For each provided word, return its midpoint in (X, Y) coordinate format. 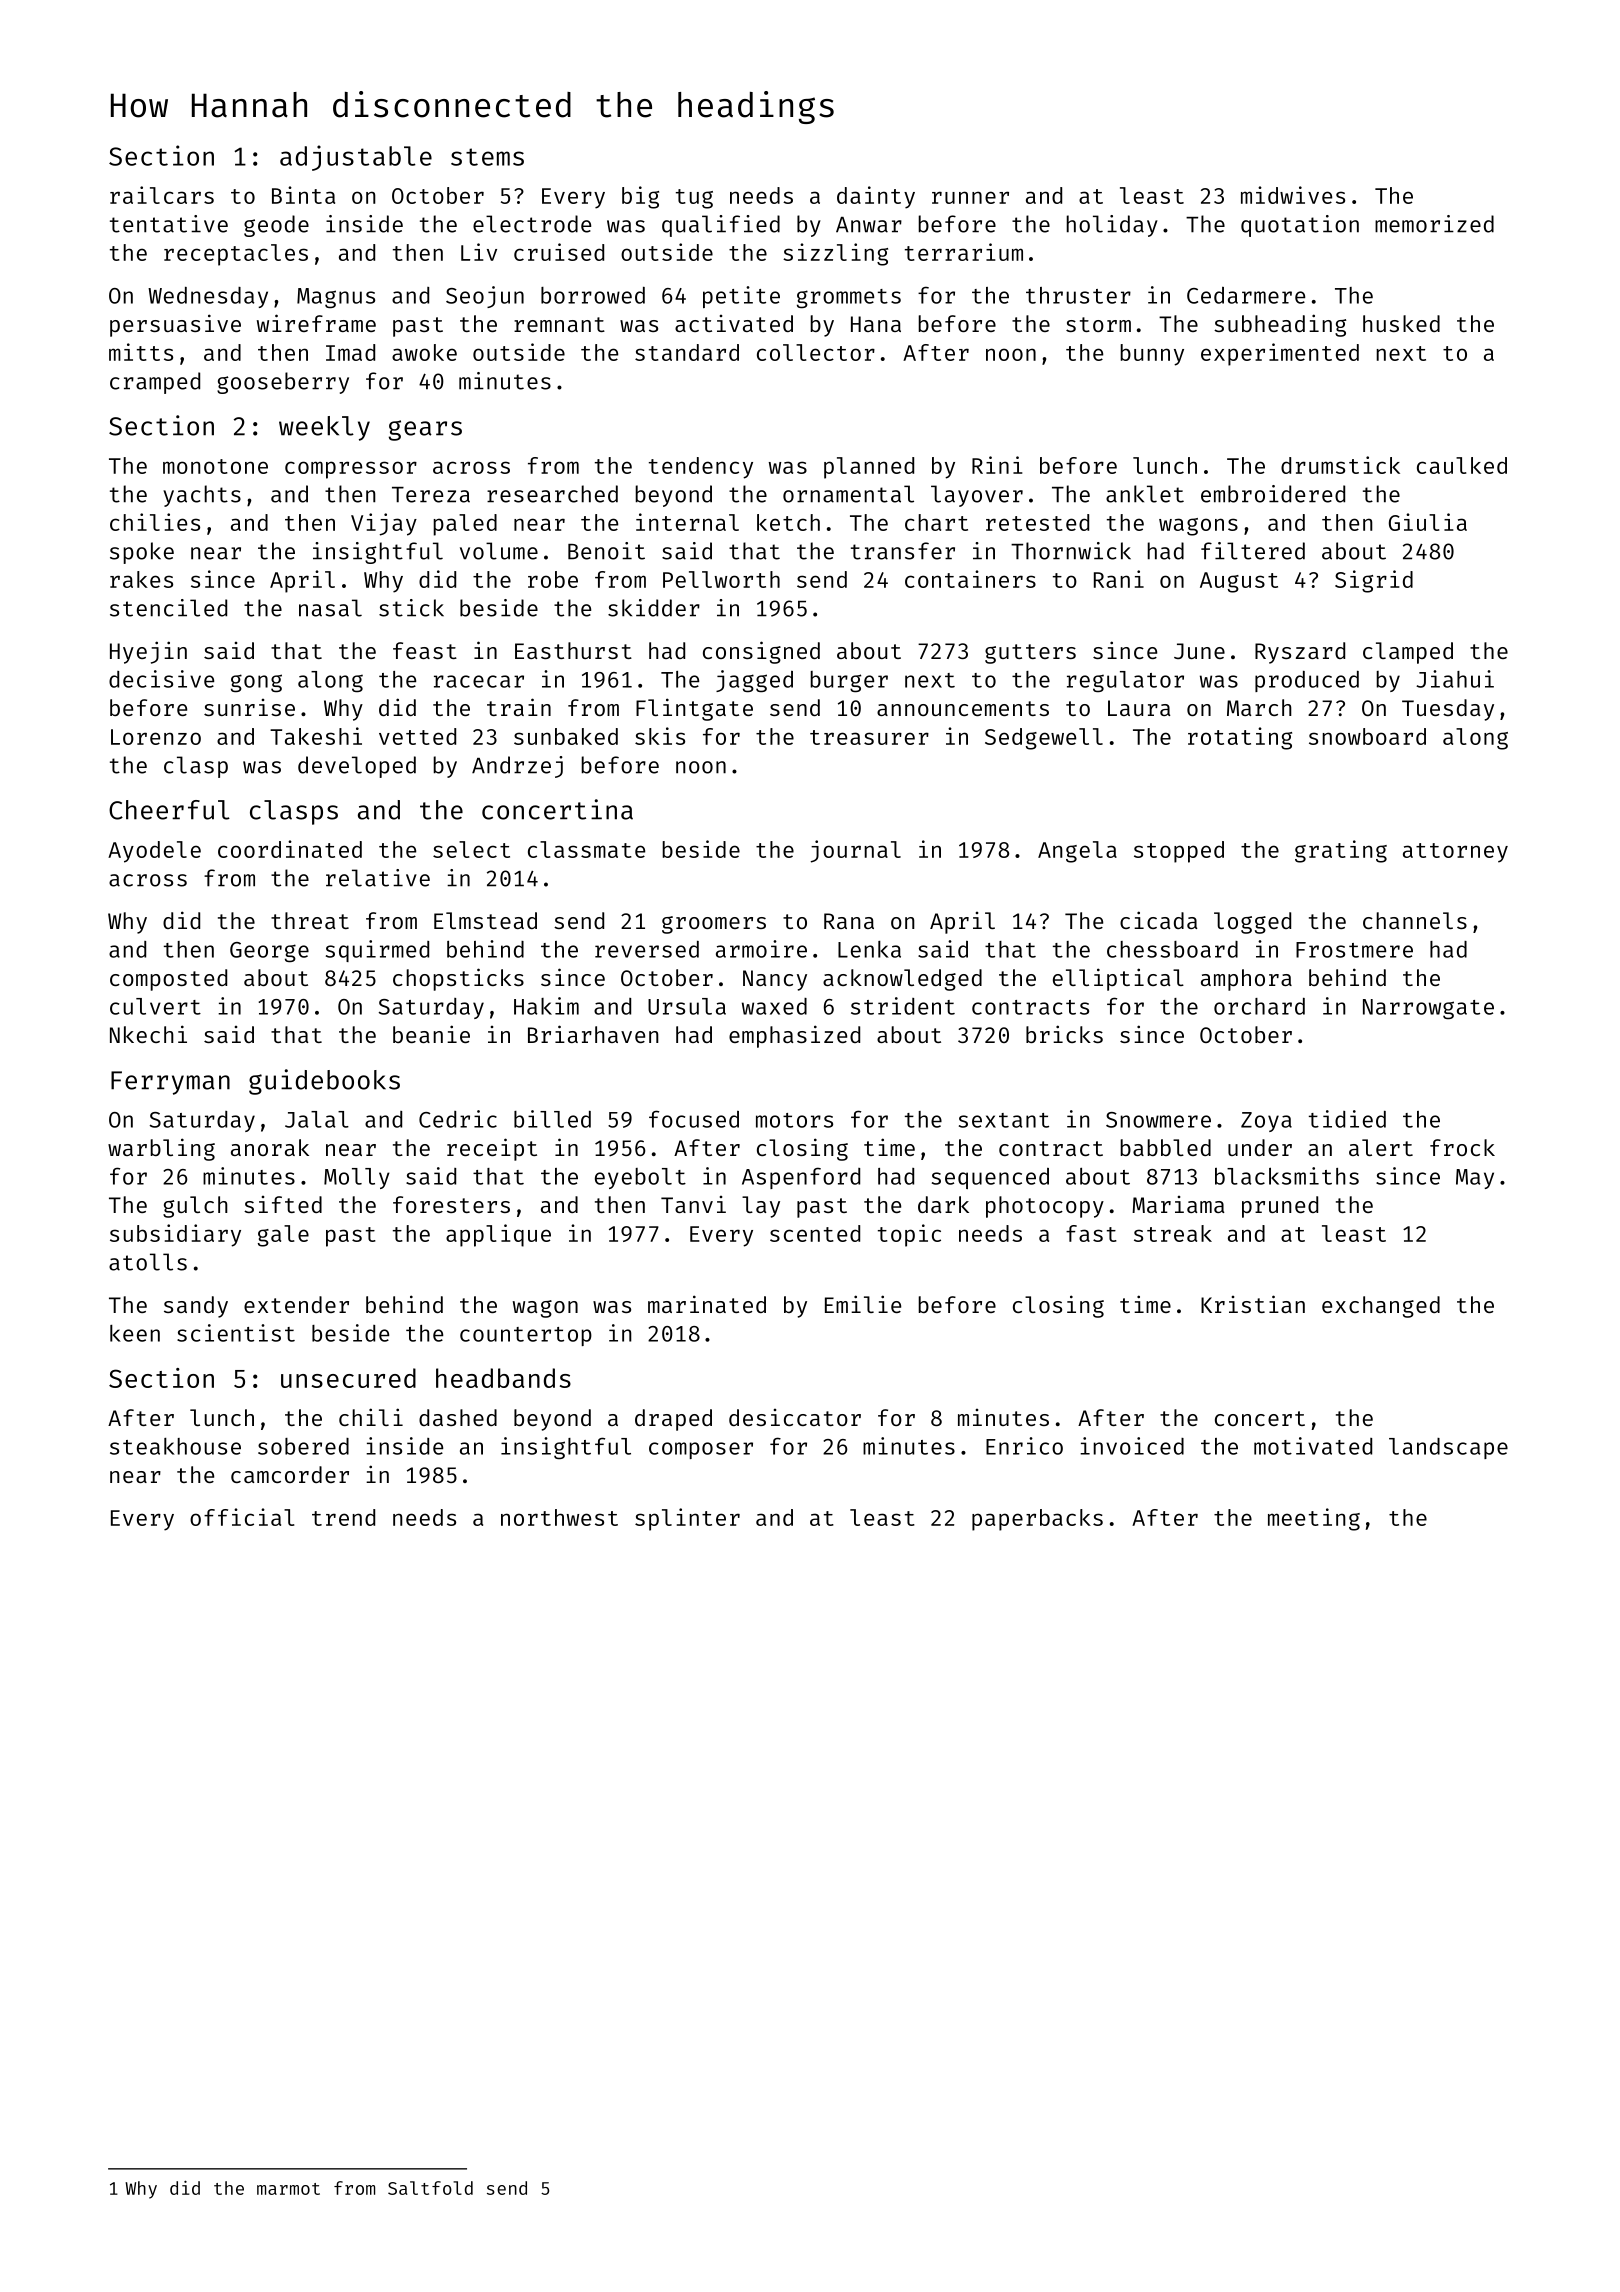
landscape (1448, 1448)
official (242, 1517)
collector (816, 352)
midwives (1293, 195)
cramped (155, 383)
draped (673, 1420)
